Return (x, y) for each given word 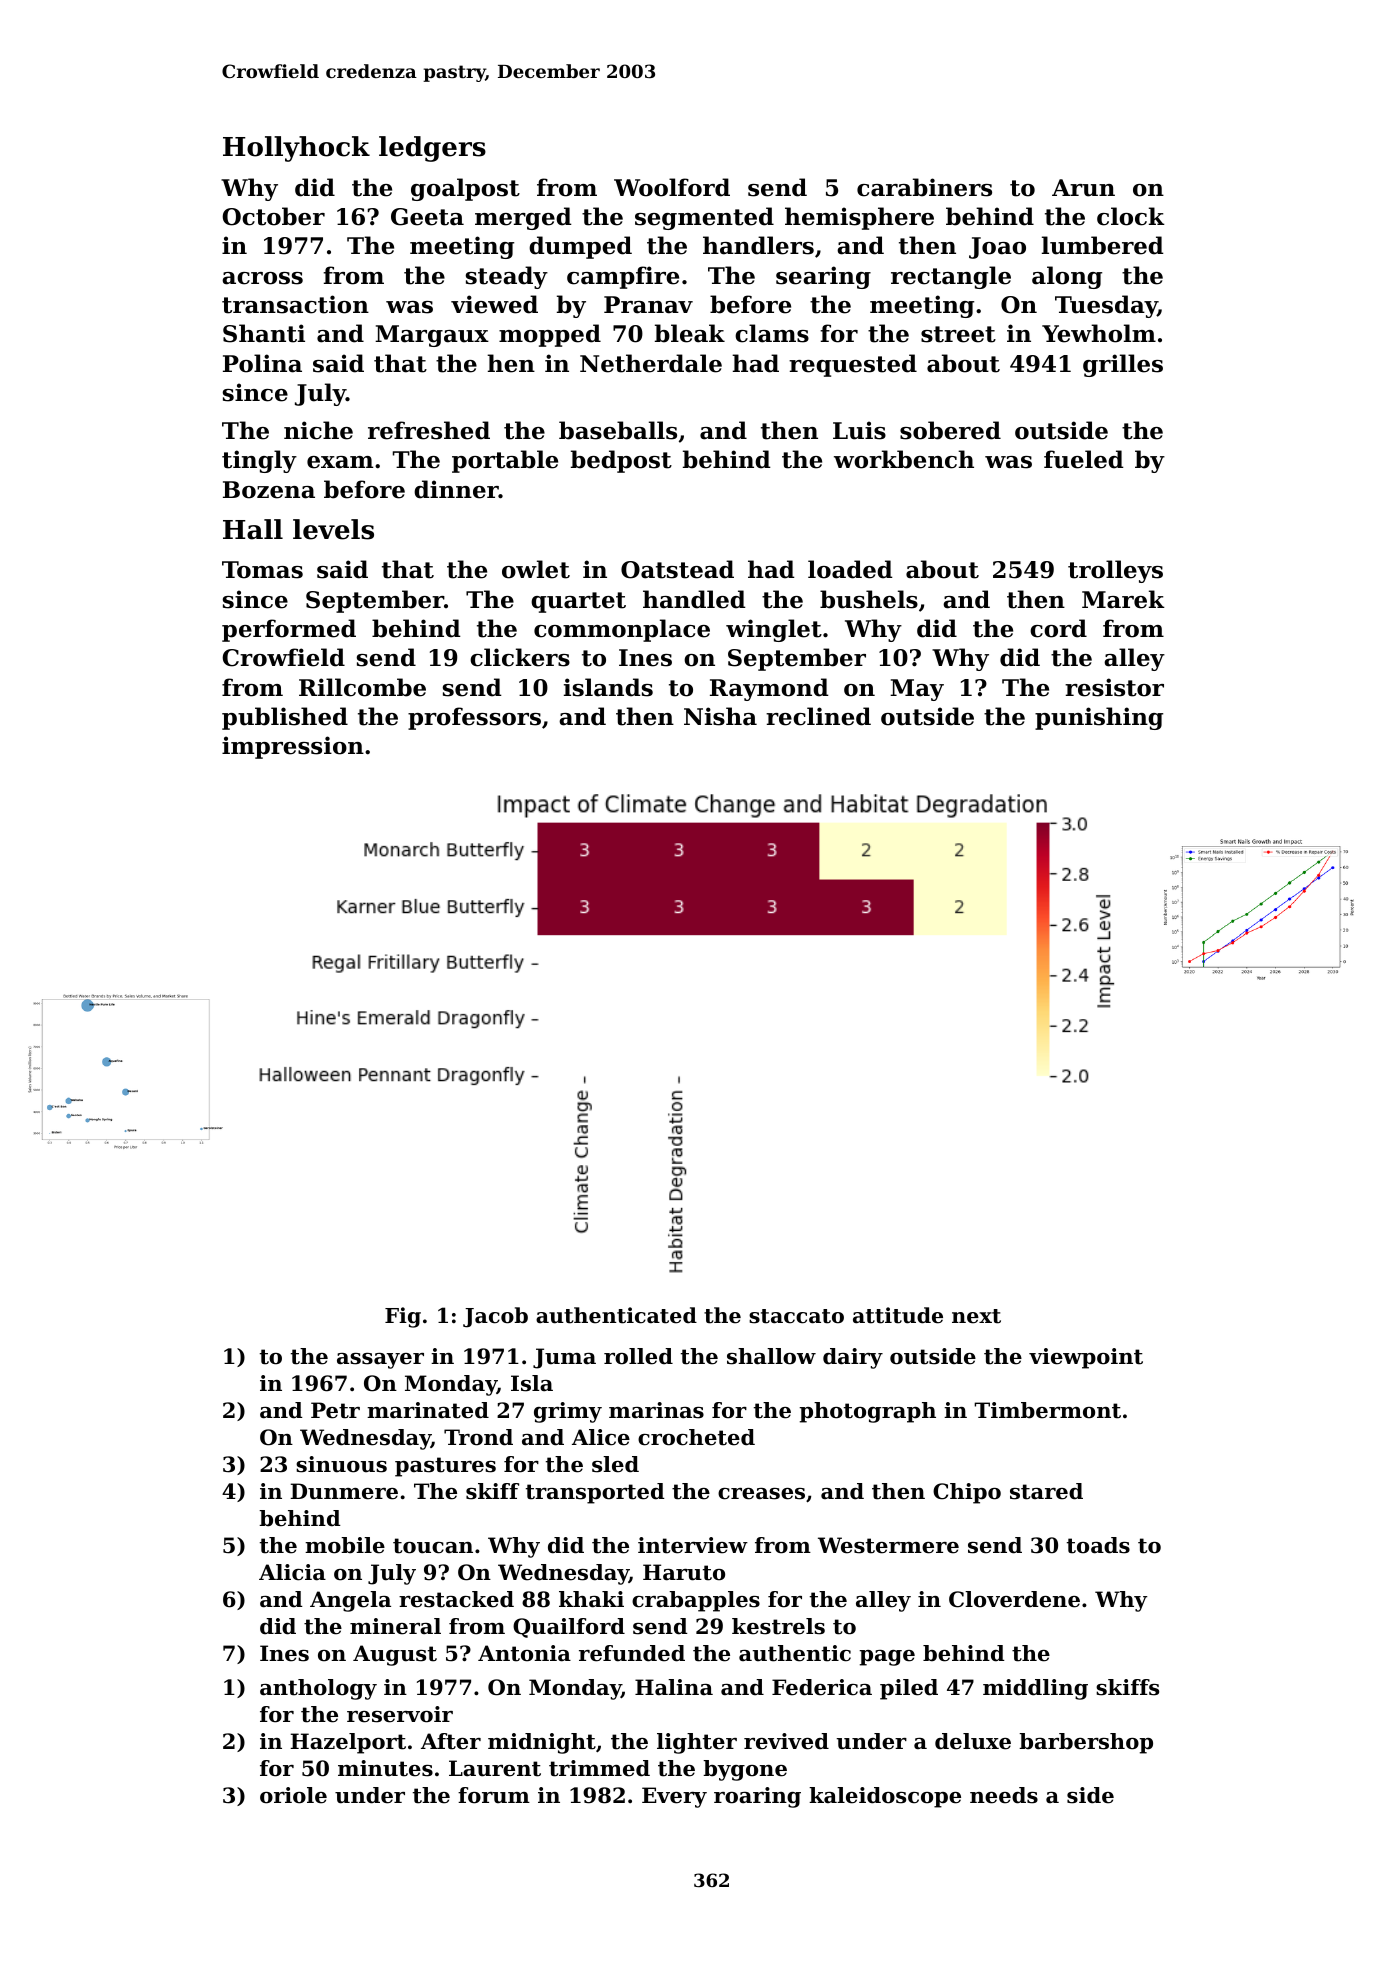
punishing (1099, 718)
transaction (295, 304)
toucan (433, 1546)
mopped (550, 335)
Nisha (720, 716)
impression (293, 747)
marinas (656, 1410)
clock (1131, 216)
